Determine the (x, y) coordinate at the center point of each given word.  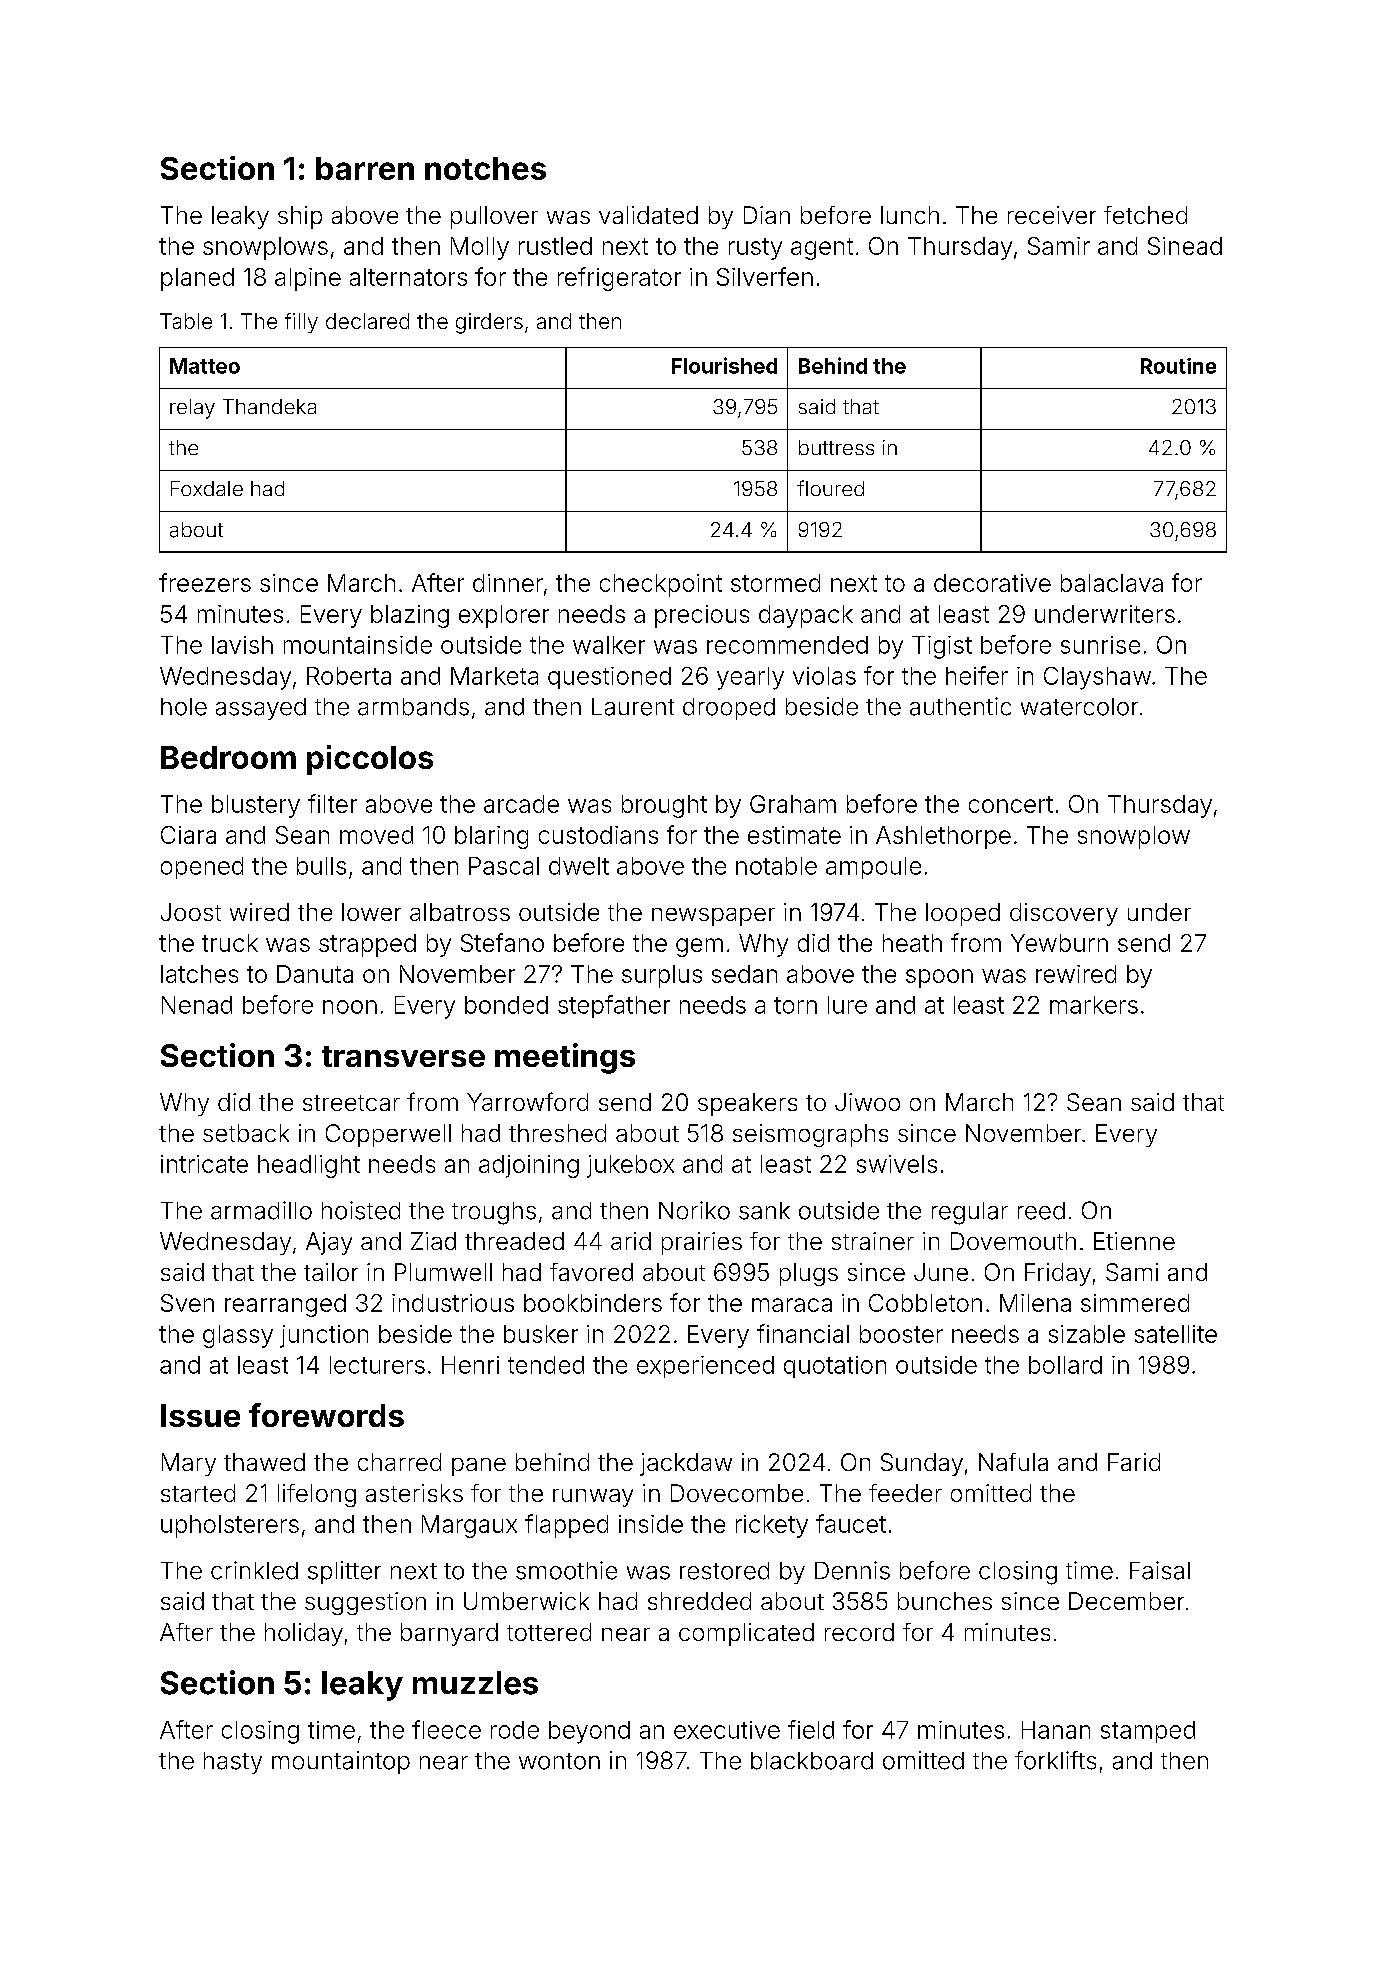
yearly (750, 678)
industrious (453, 1303)
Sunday (922, 1464)
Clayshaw (1097, 678)
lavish (242, 645)
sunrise (1100, 645)
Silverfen (765, 276)
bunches (945, 1601)
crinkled (254, 1570)
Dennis (852, 1570)
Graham (793, 804)
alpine (308, 279)
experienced (705, 1367)
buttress (836, 447)
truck (230, 943)
